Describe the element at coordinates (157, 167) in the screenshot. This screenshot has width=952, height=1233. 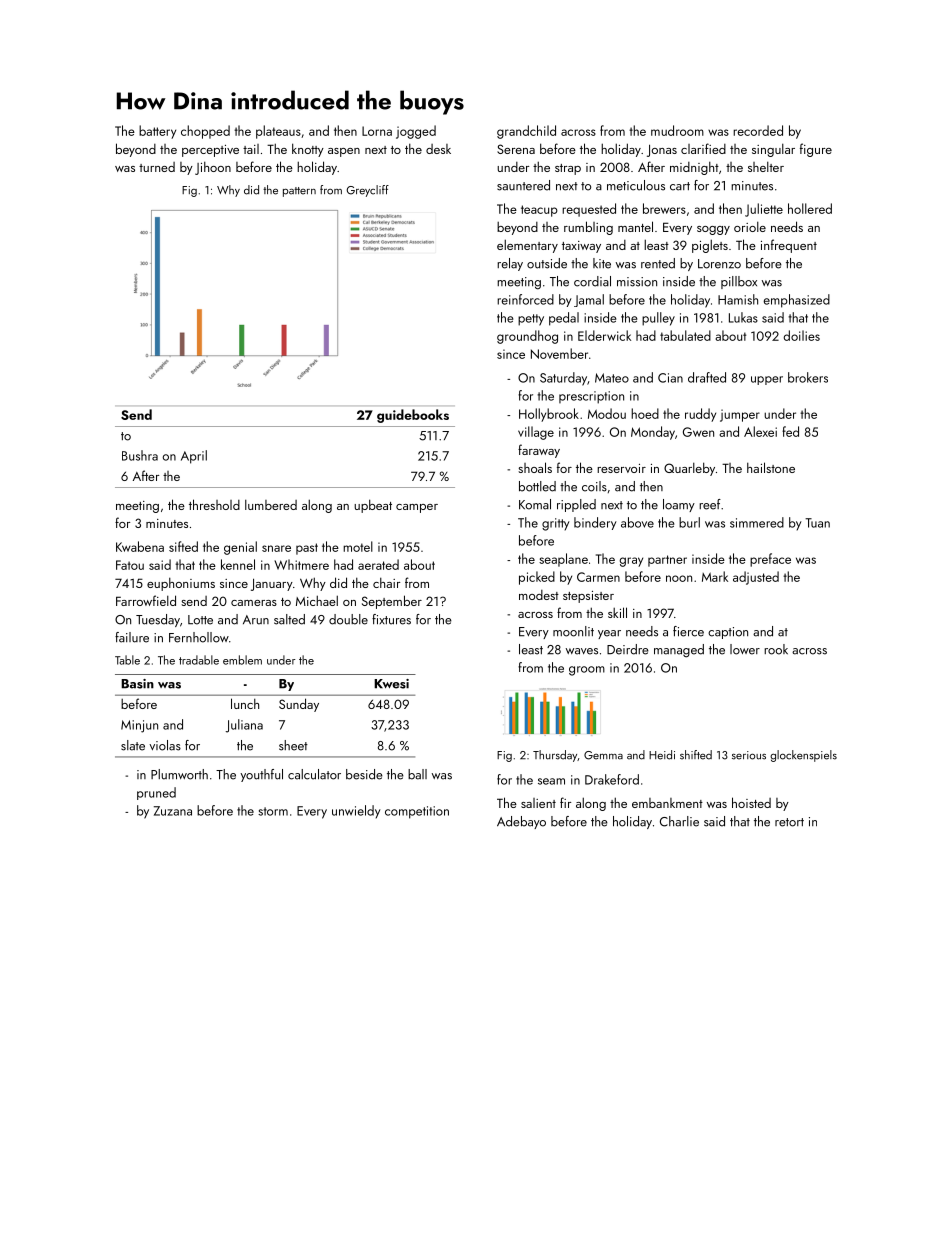
I see `turned` at that location.
